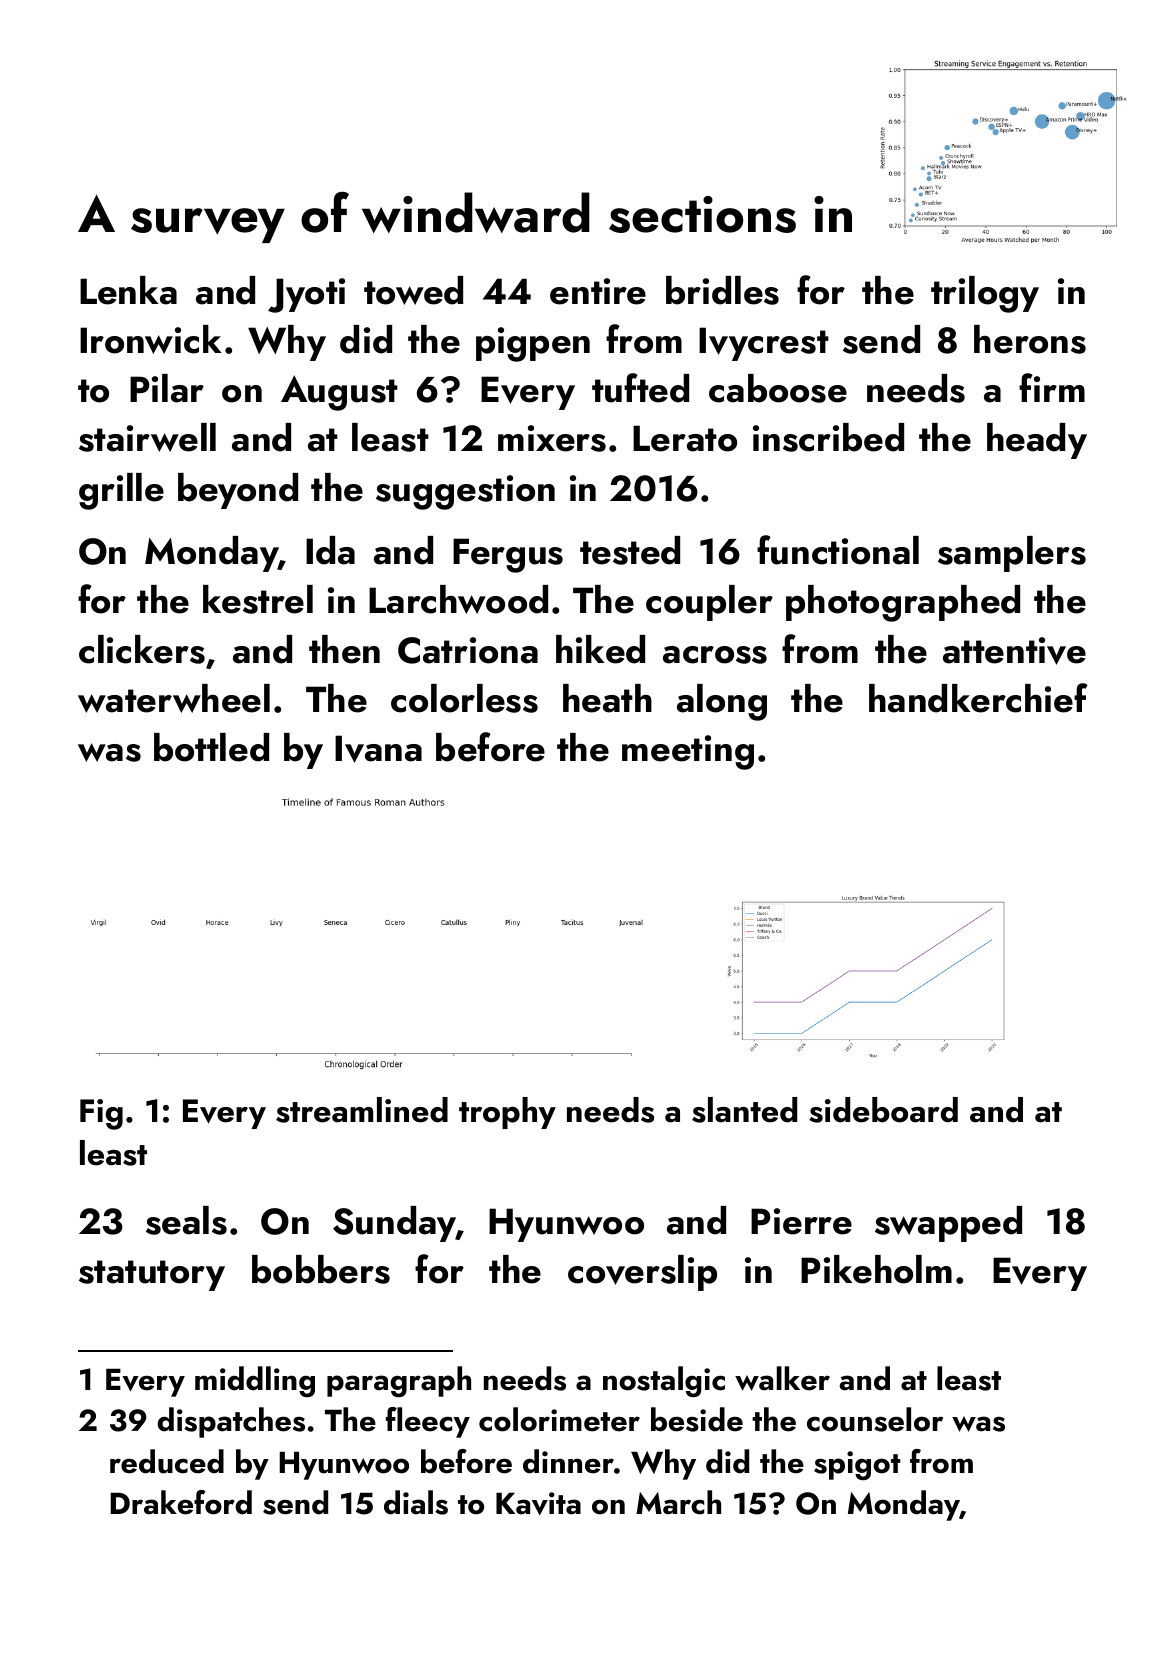 Image resolution: width=1165 pixels, height=1654 pixels. What do you see at coordinates (688, 752) in the screenshot?
I see `meeting` at bounding box center [688, 752].
